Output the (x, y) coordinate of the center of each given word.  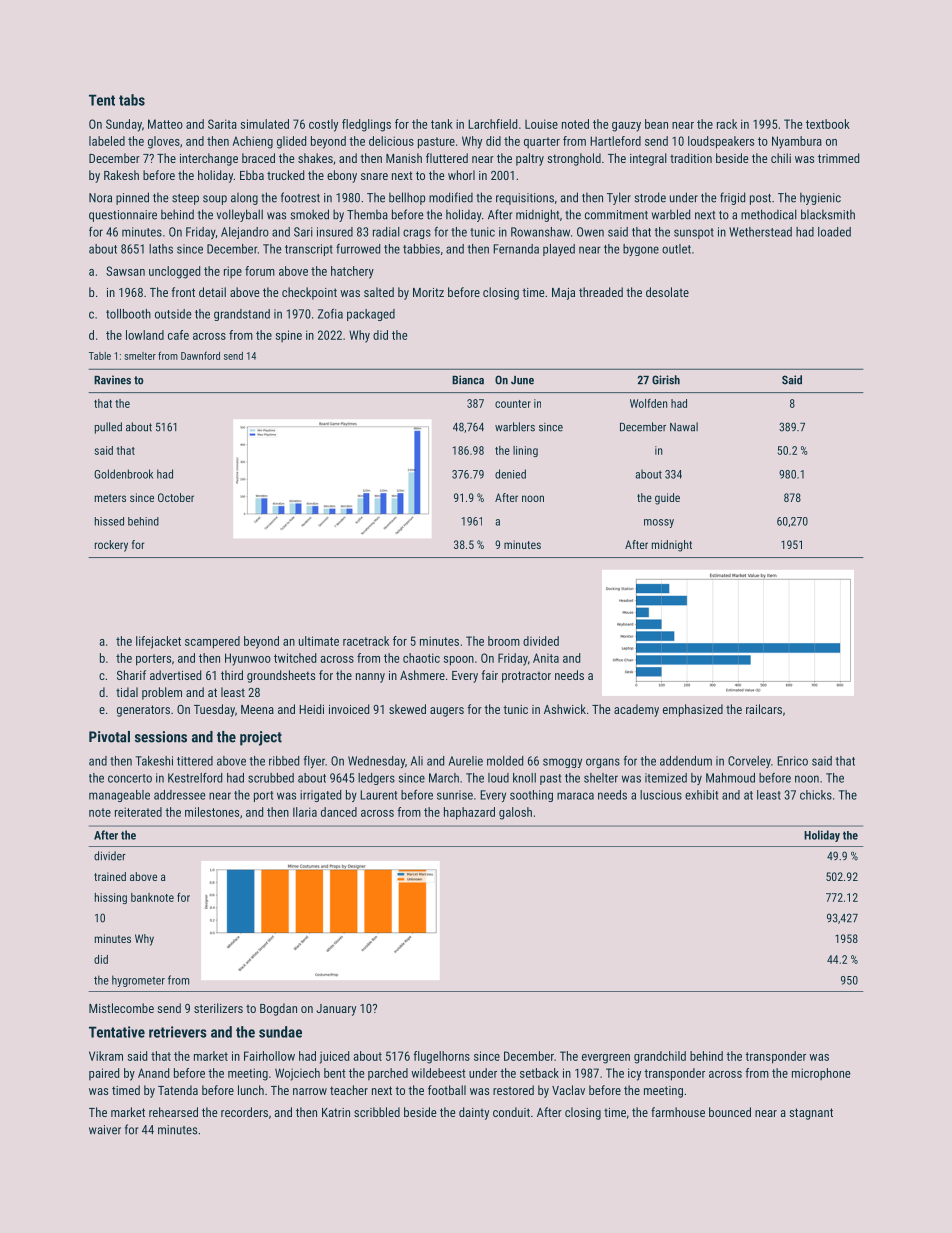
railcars (764, 709)
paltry (530, 159)
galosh (515, 813)
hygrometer (138, 981)
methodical (769, 214)
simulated (265, 124)
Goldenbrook (123, 474)
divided (541, 641)
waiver (105, 1130)
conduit (511, 1112)
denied (510, 474)
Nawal (684, 427)
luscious (661, 795)
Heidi (311, 709)
